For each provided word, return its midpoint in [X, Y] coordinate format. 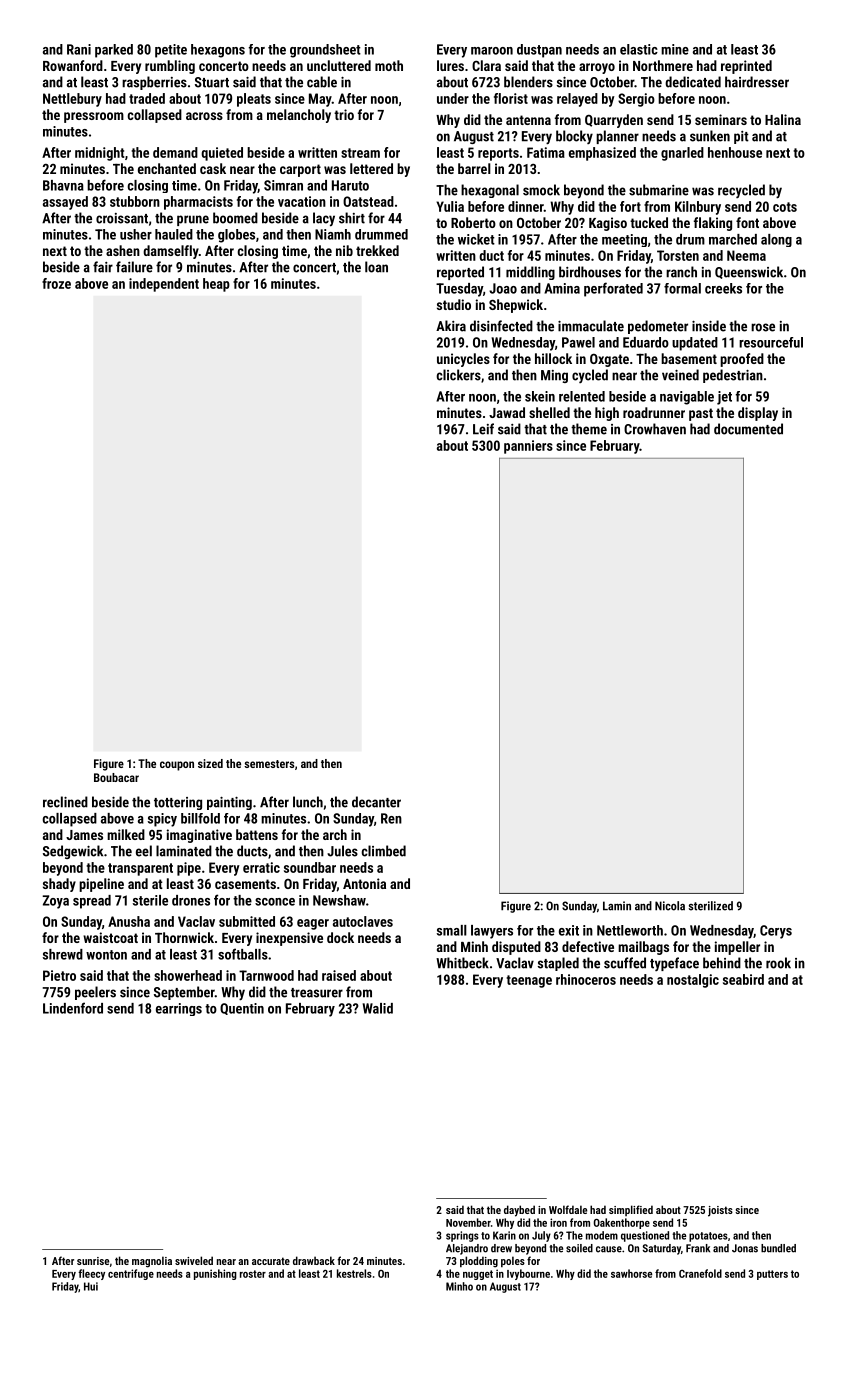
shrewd [63, 954]
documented [748, 429]
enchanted [167, 168]
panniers [528, 447]
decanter [376, 802]
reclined [65, 802]
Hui [91, 1286]
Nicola [670, 906]
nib [344, 250]
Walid [378, 1008]
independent [164, 285]
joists [720, 1211]
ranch [681, 272]
